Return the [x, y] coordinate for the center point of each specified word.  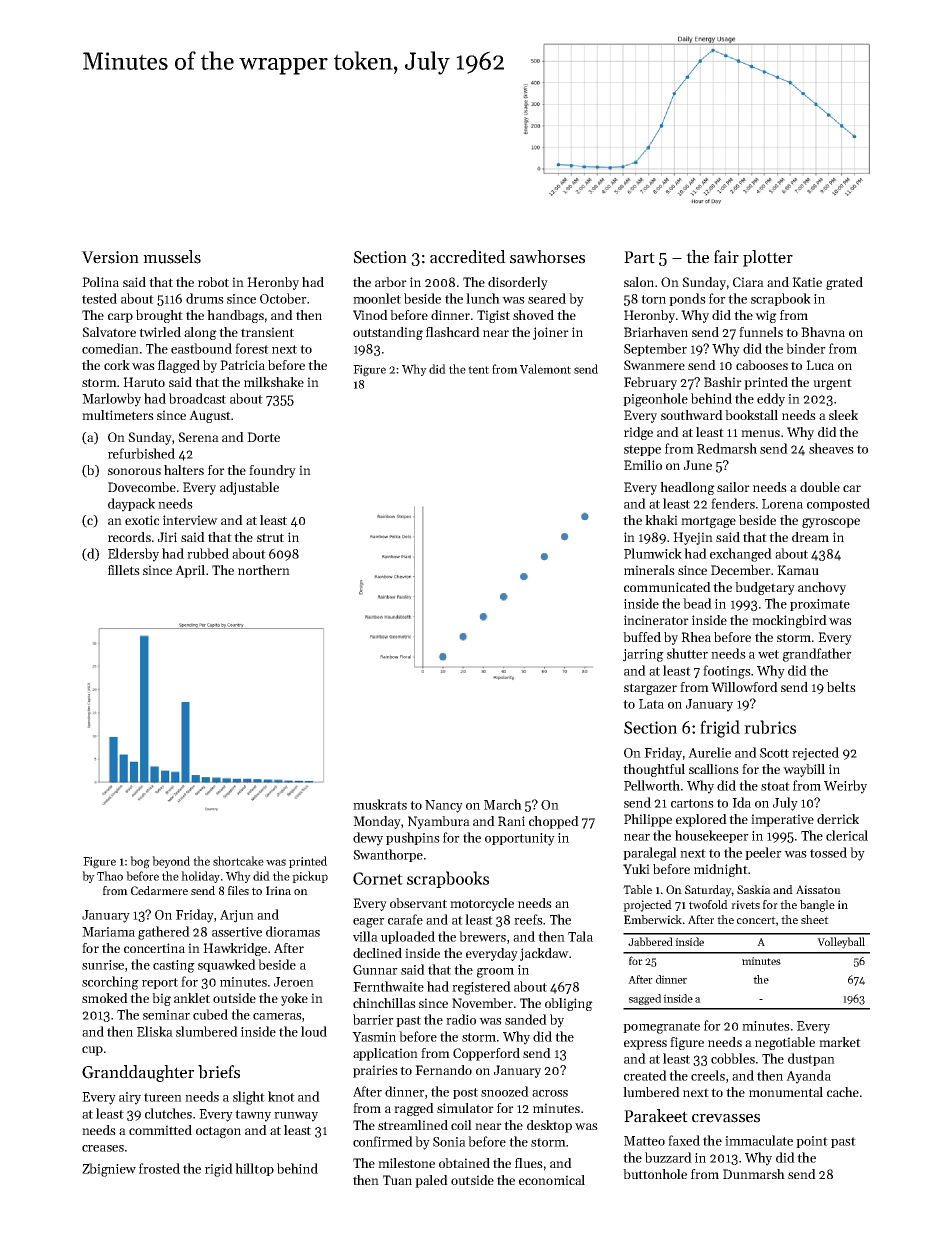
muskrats [380, 804]
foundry [272, 471]
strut [270, 537]
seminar [166, 1015]
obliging [569, 1004]
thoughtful [654, 770]
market [840, 1042]
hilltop [254, 1169]
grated [844, 283]
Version [110, 257]
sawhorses [547, 257]
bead [697, 603]
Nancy [444, 806]
